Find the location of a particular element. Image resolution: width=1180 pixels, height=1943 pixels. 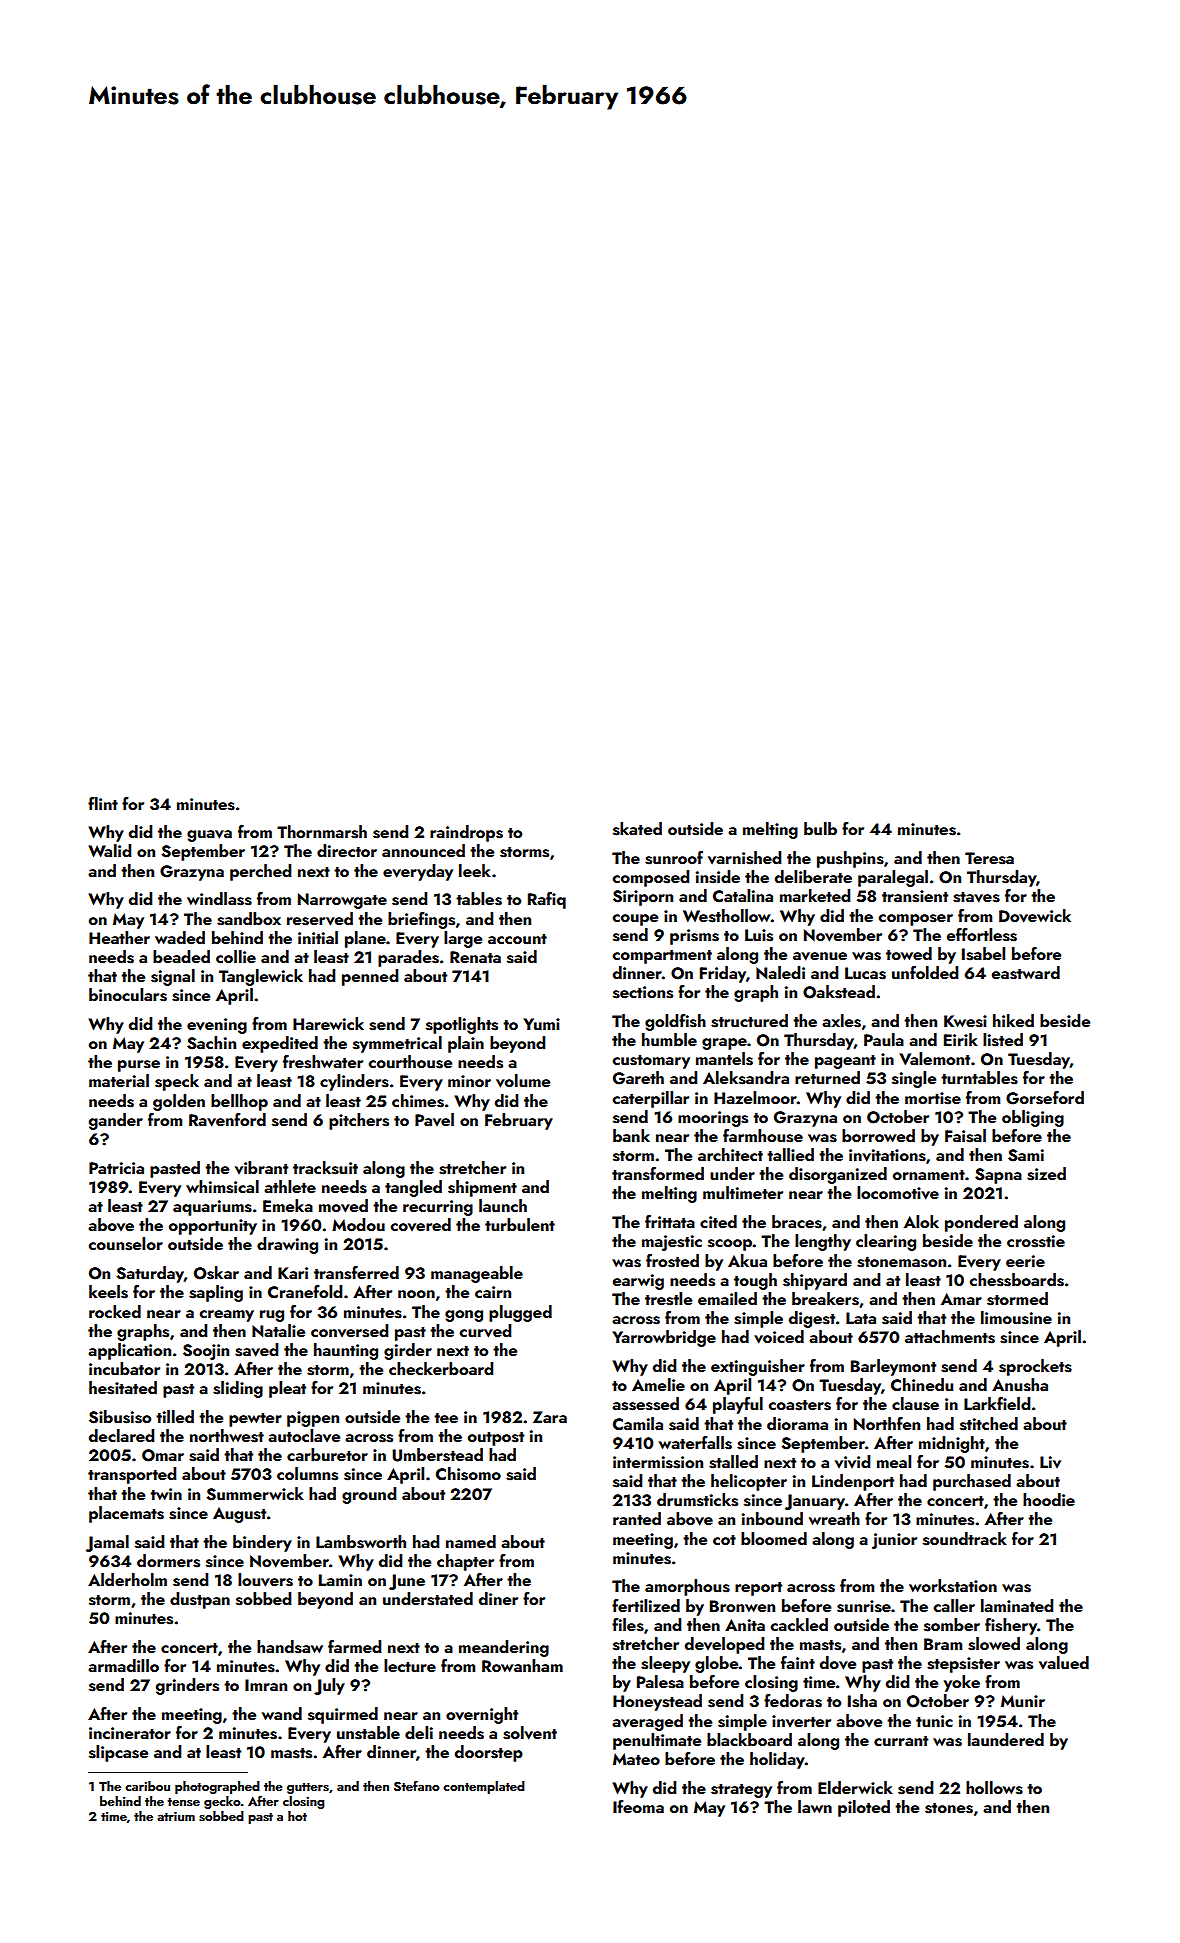

caribou is located at coordinates (147, 1786).
